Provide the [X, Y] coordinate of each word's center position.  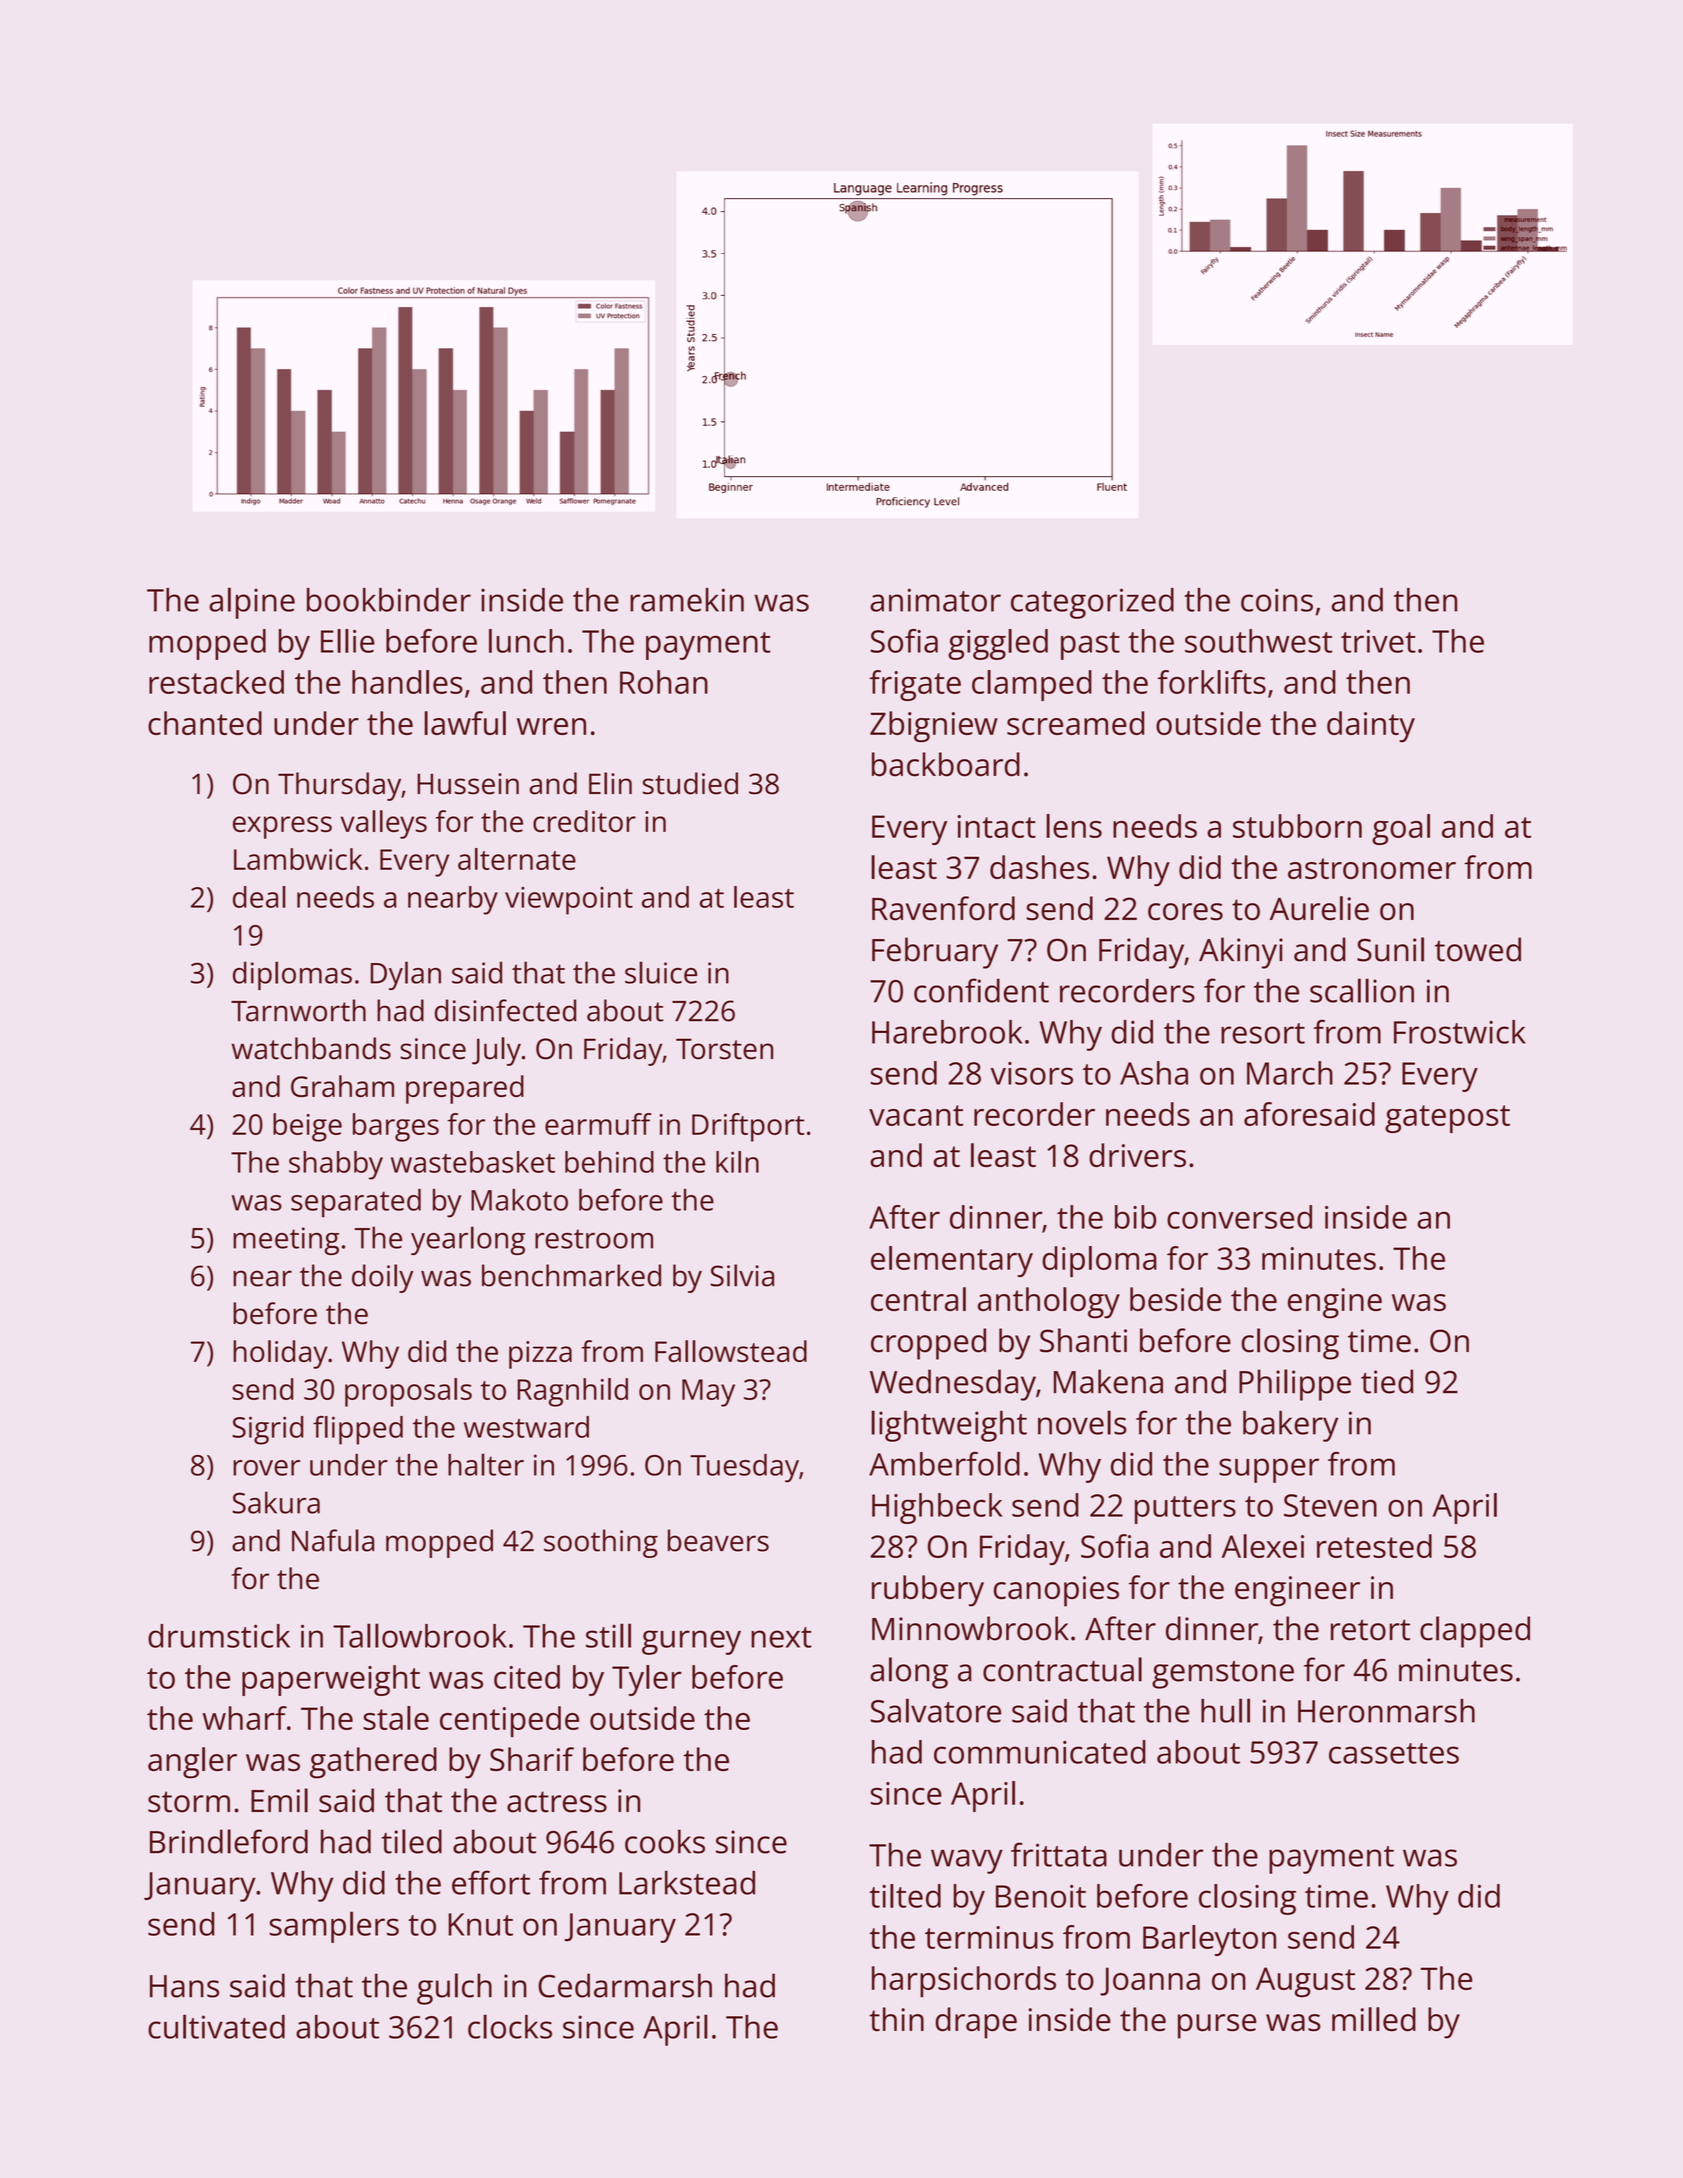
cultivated [216, 2026]
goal [1401, 829]
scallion [1362, 990]
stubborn [1297, 826]
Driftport [748, 1127]
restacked [216, 682]
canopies [1056, 1591]
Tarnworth [298, 1010]
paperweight [331, 1680]
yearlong [468, 1240]
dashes [1039, 867]
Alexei [1263, 1546]
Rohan [664, 682]
